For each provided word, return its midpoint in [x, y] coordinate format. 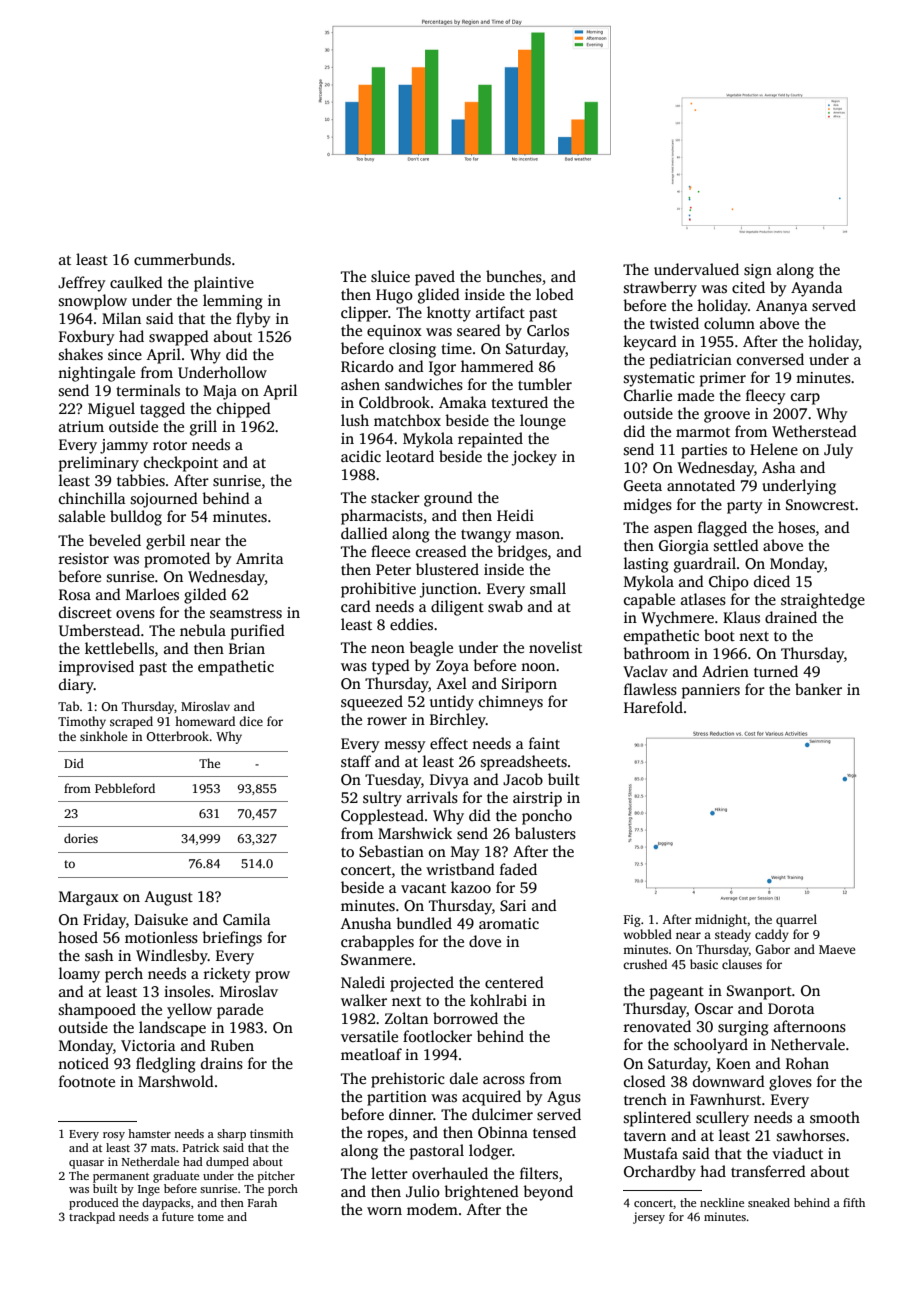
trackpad [92, 1218]
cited [748, 287]
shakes [81, 354]
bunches [514, 276]
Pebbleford [125, 788]
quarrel [796, 920]
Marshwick [415, 833]
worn [384, 1211]
